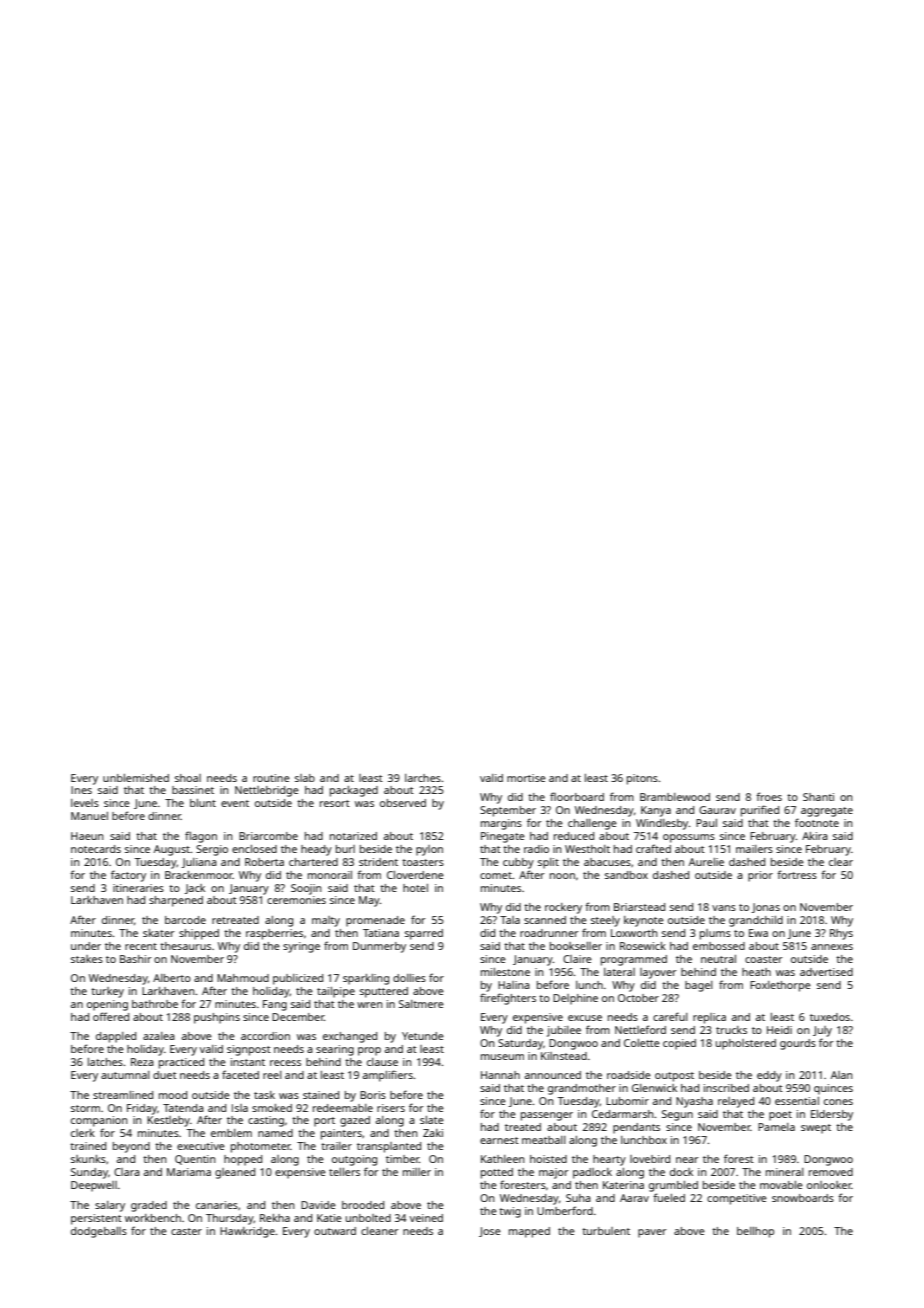 Image resolution: width=924 pixels, height=1308 pixels. I want to click on Davide, so click(318, 1205).
